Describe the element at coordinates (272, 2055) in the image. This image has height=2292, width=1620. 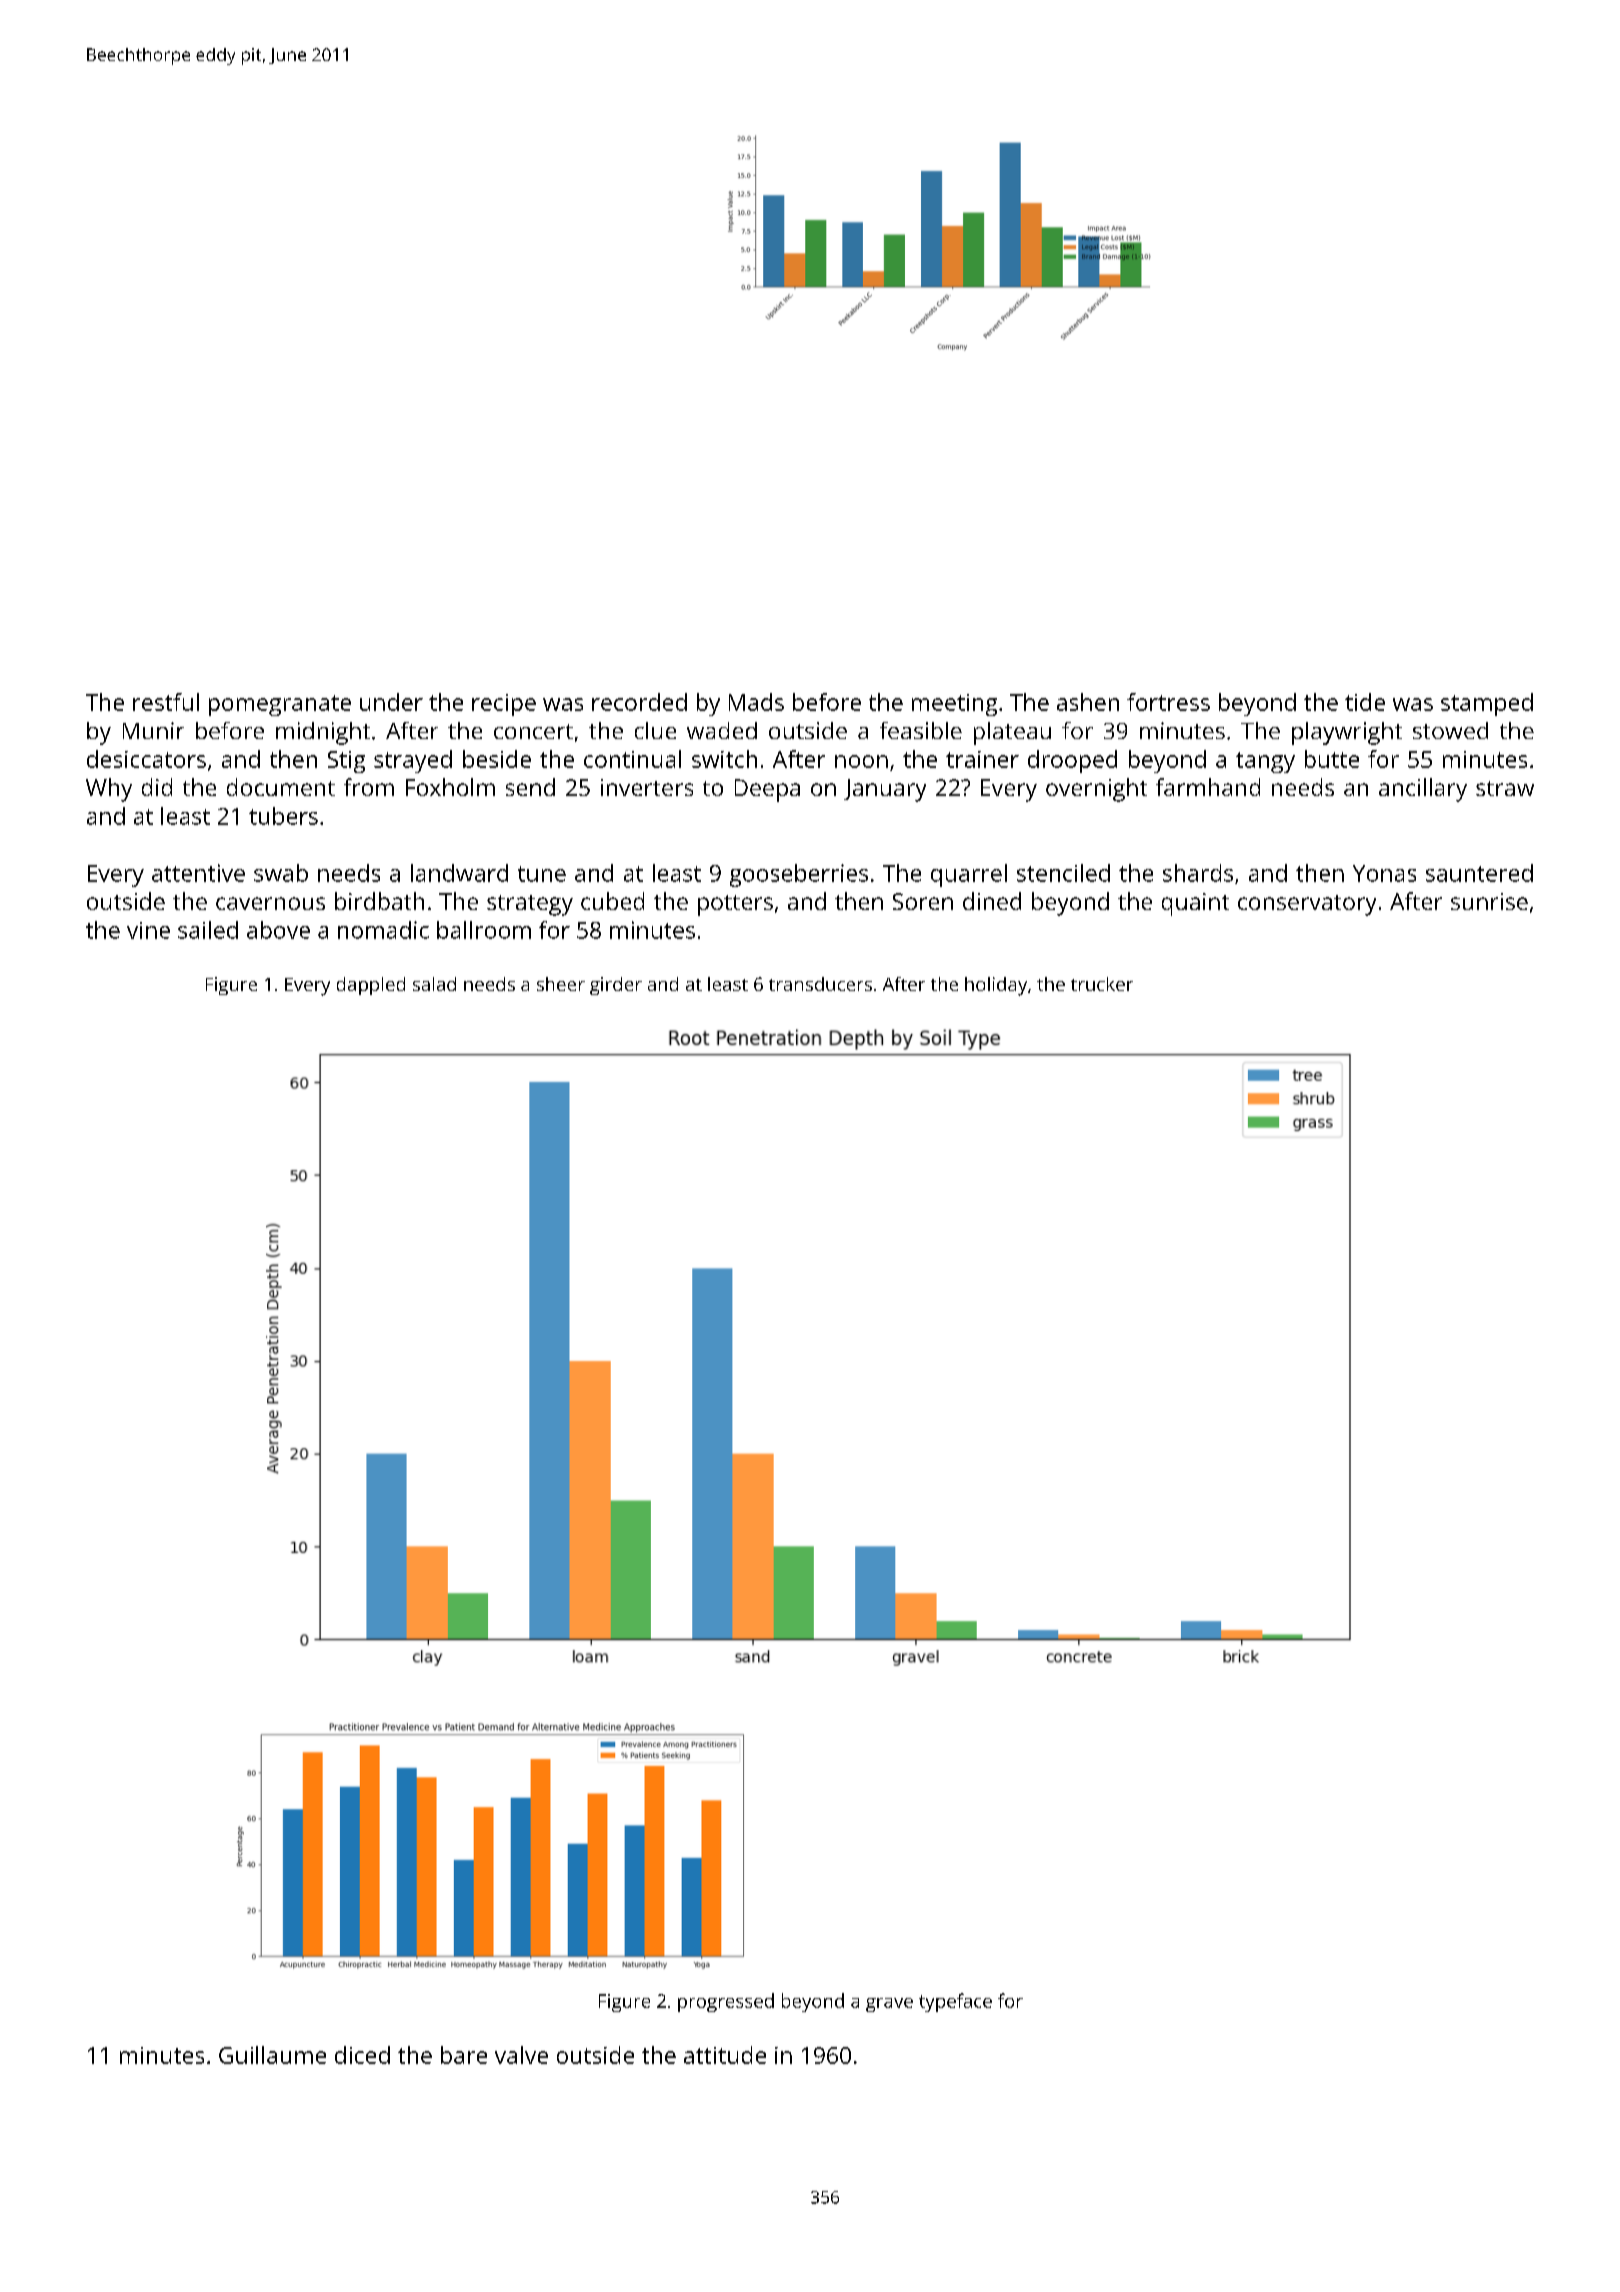
I see `Guillaume` at that location.
